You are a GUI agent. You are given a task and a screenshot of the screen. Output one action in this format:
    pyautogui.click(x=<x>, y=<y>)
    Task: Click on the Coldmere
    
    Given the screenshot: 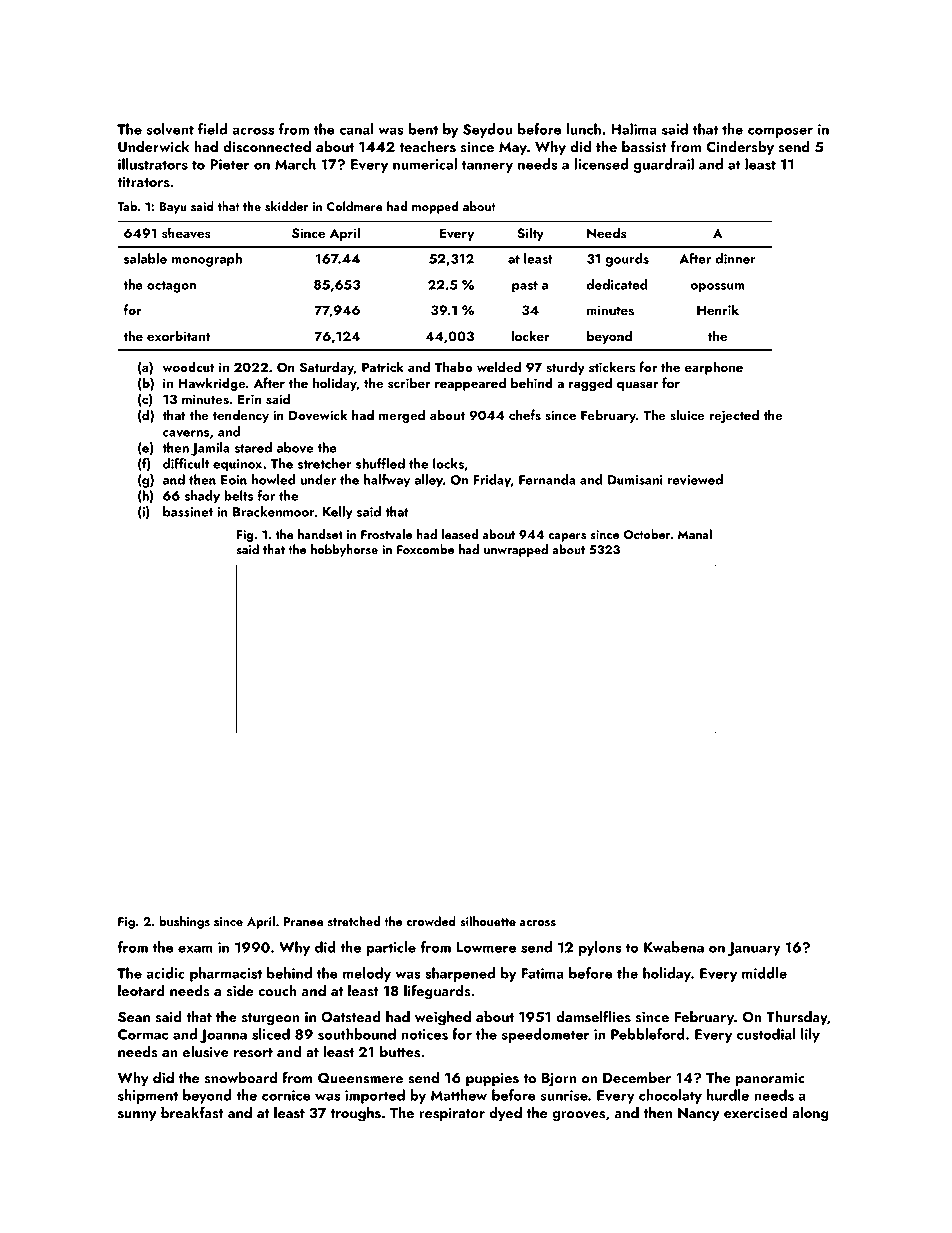 What is the action you would take?
    pyautogui.click(x=355, y=206)
